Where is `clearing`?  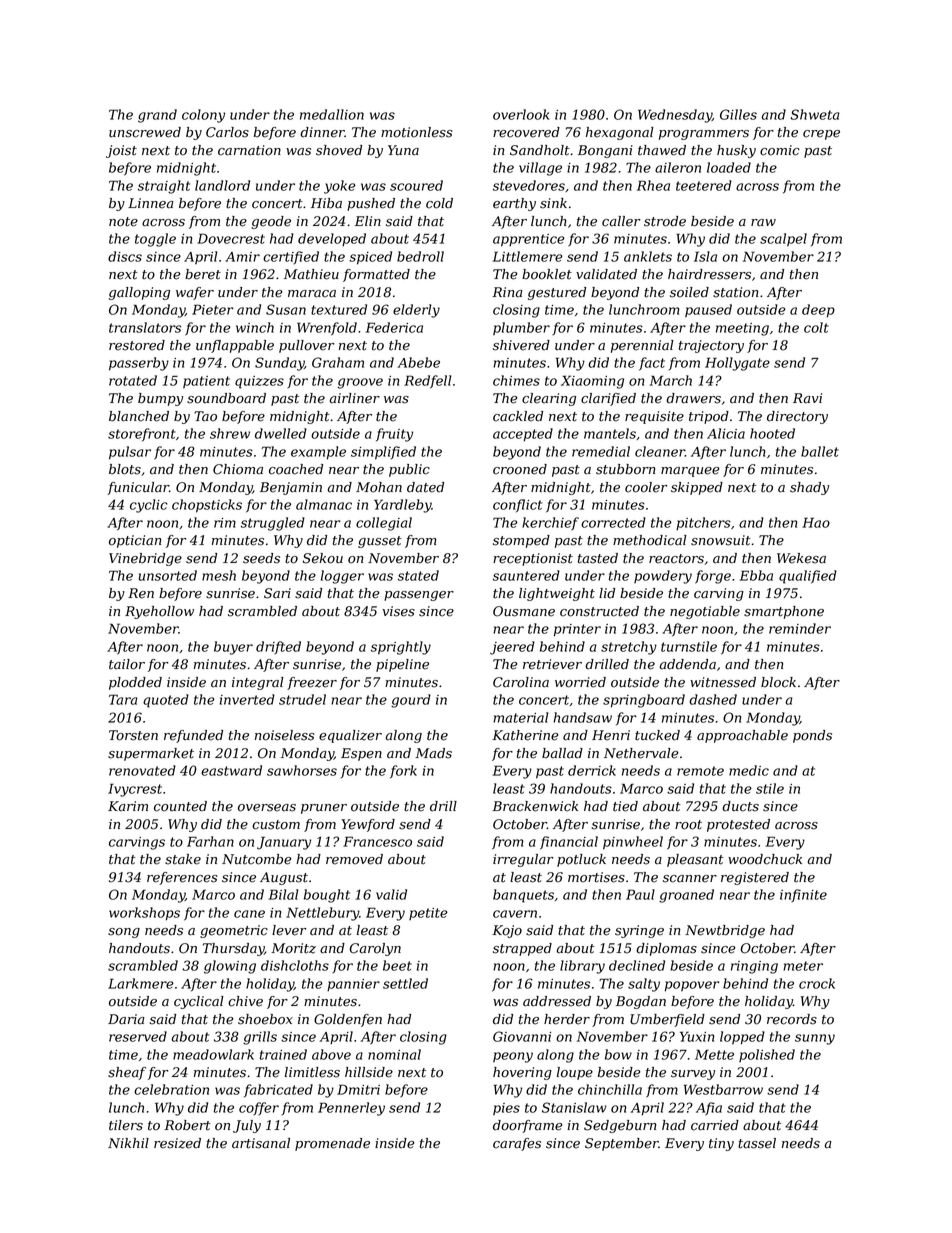 clearing is located at coordinates (549, 399).
